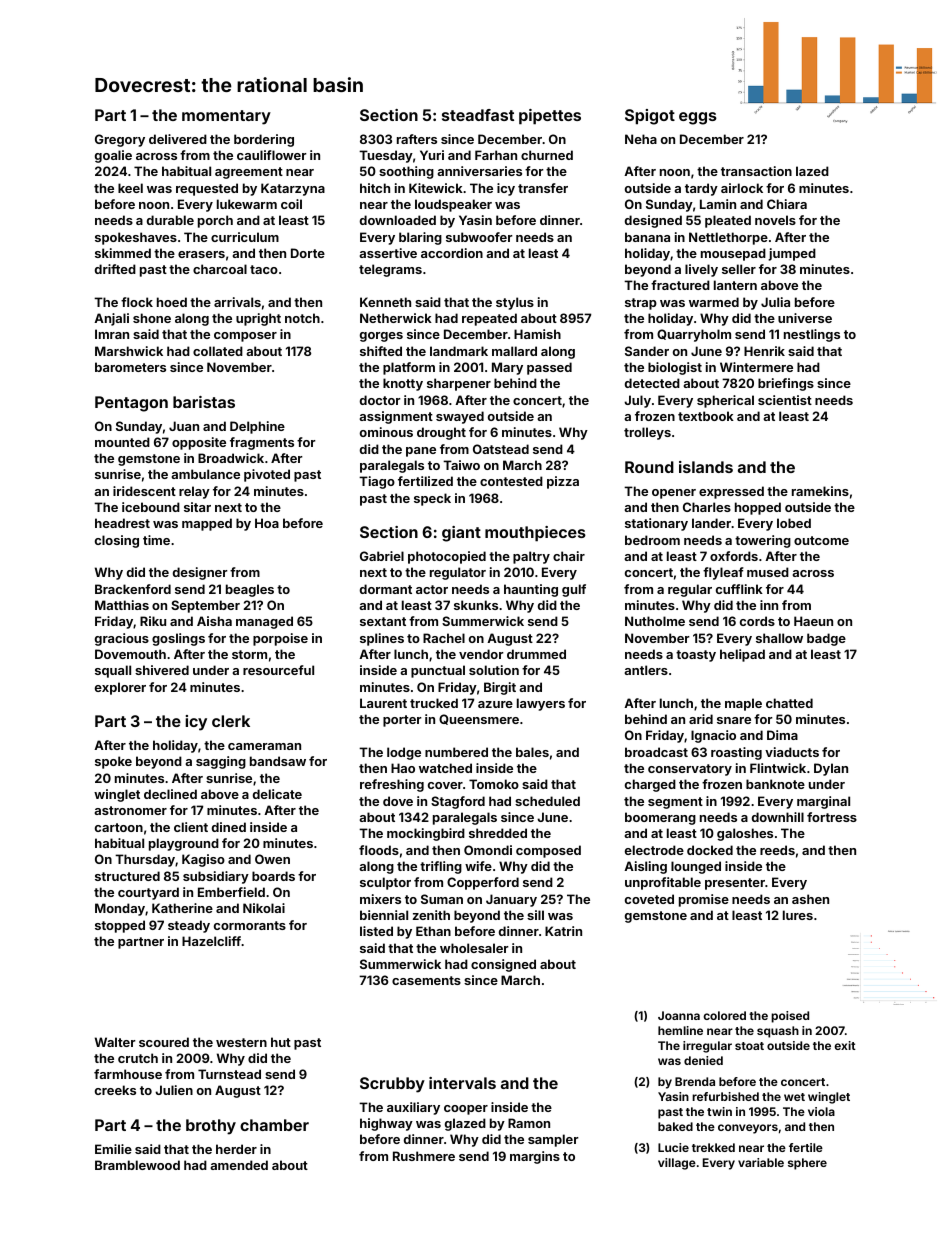 This page has width=952, height=1233. I want to click on drummed, so click(536, 654).
